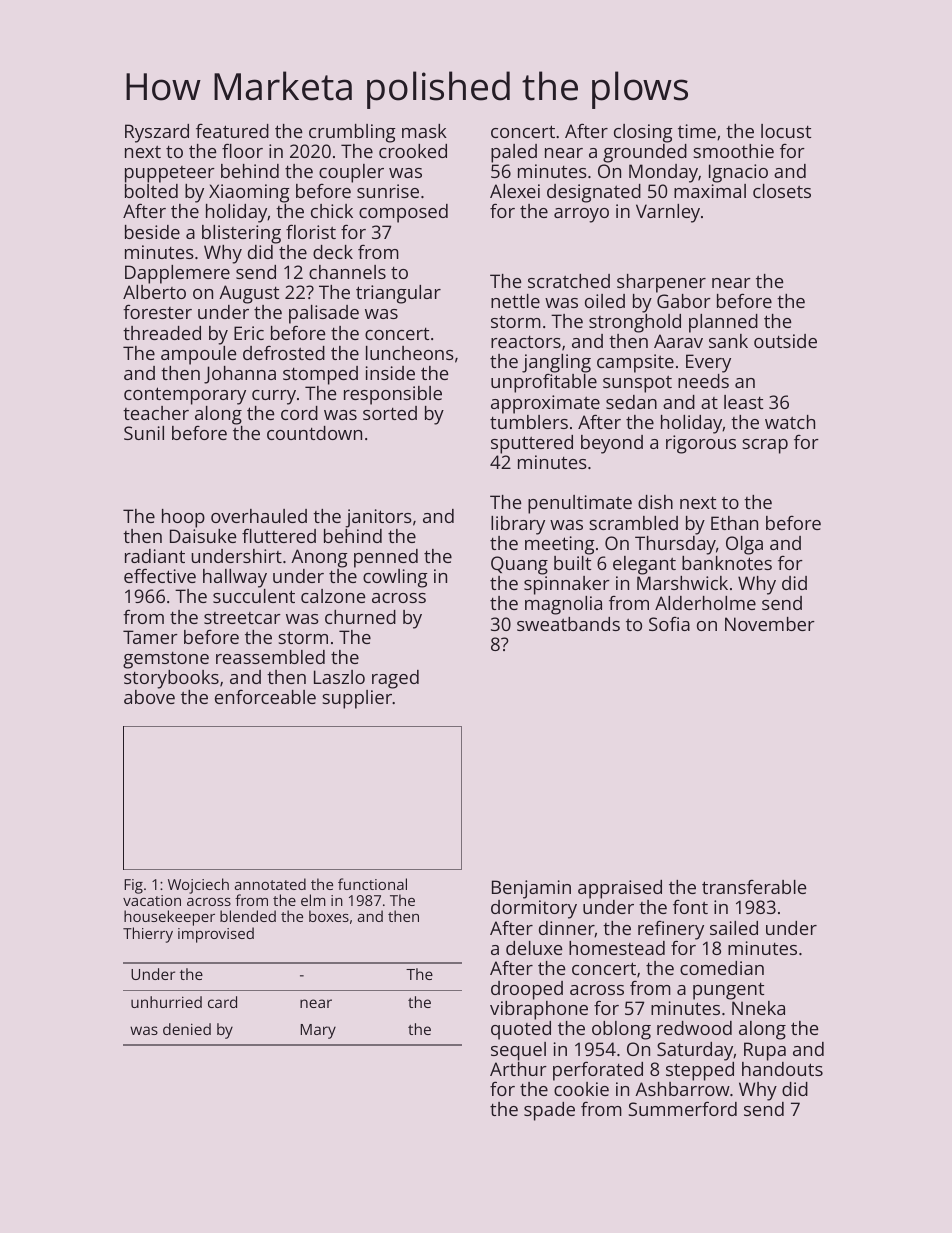 This screenshot has height=1233, width=952. Describe the element at coordinates (527, 990) in the screenshot. I see `drooped` at that location.
